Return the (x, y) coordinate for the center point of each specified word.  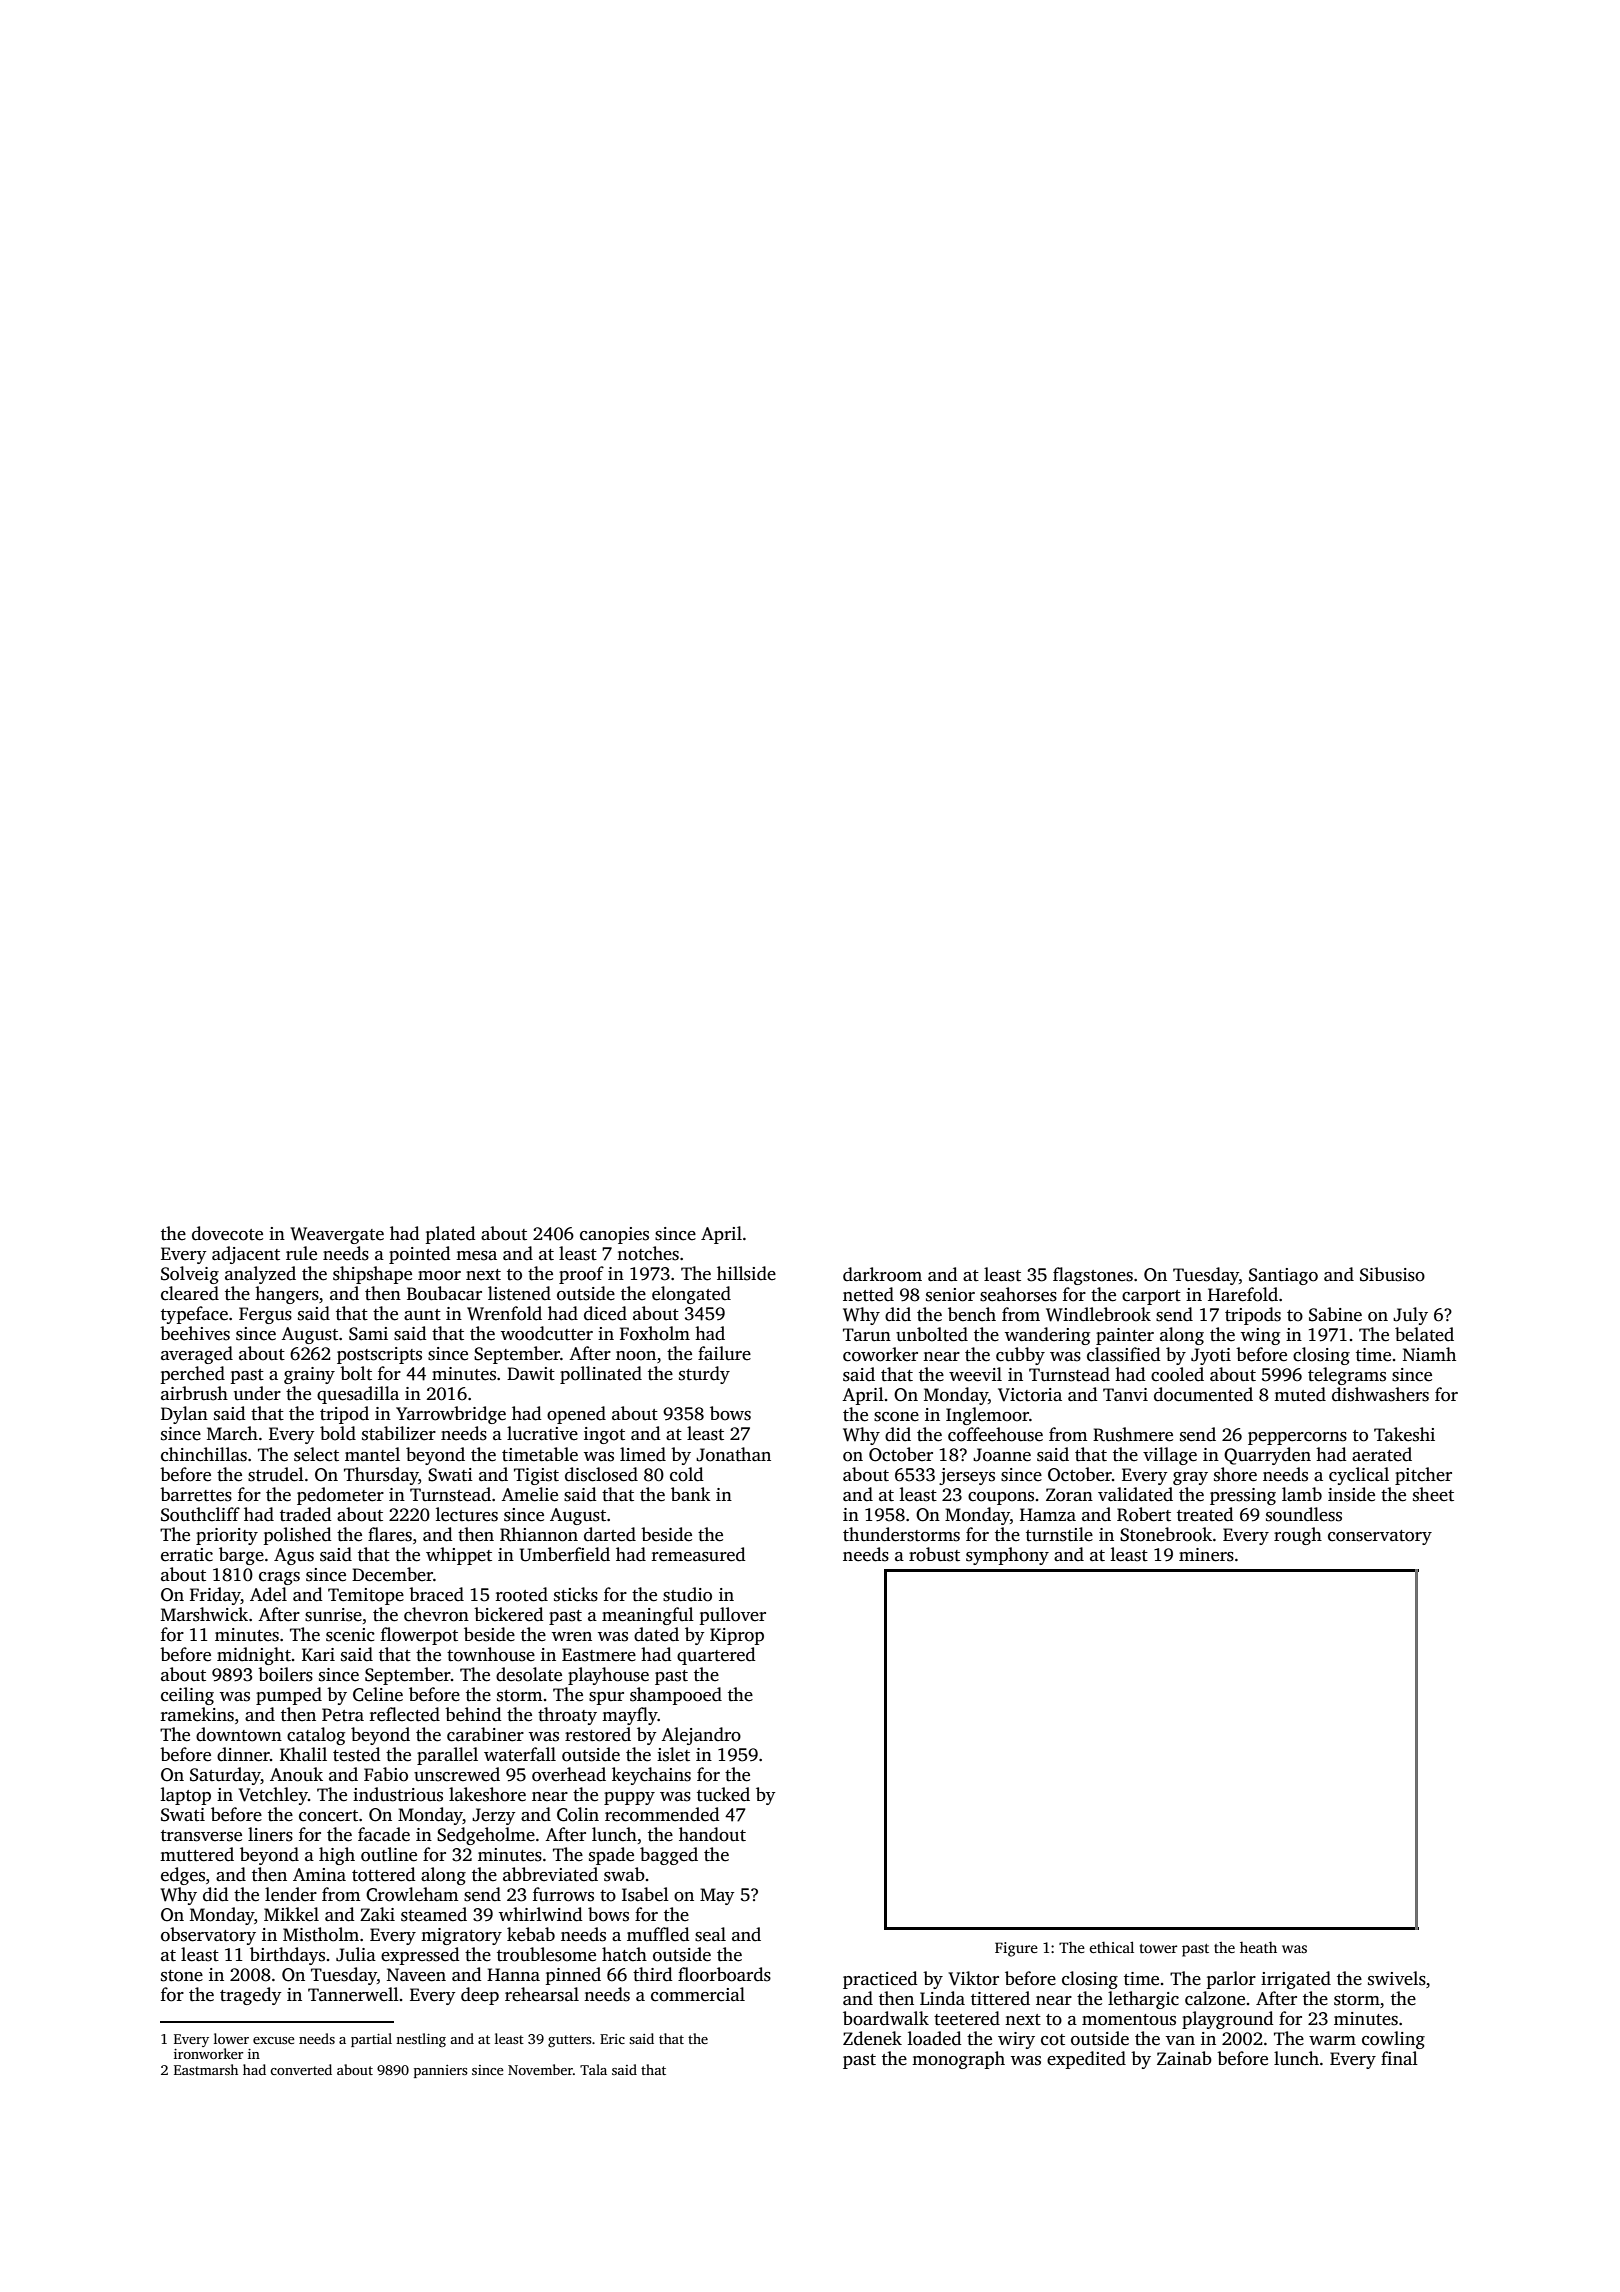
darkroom (882, 1274)
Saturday (225, 1776)
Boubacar (444, 1293)
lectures (467, 1514)
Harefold (1243, 1294)
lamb (1302, 1494)
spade (611, 1856)
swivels (1397, 1978)
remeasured (699, 1554)
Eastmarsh (206, 2069)
